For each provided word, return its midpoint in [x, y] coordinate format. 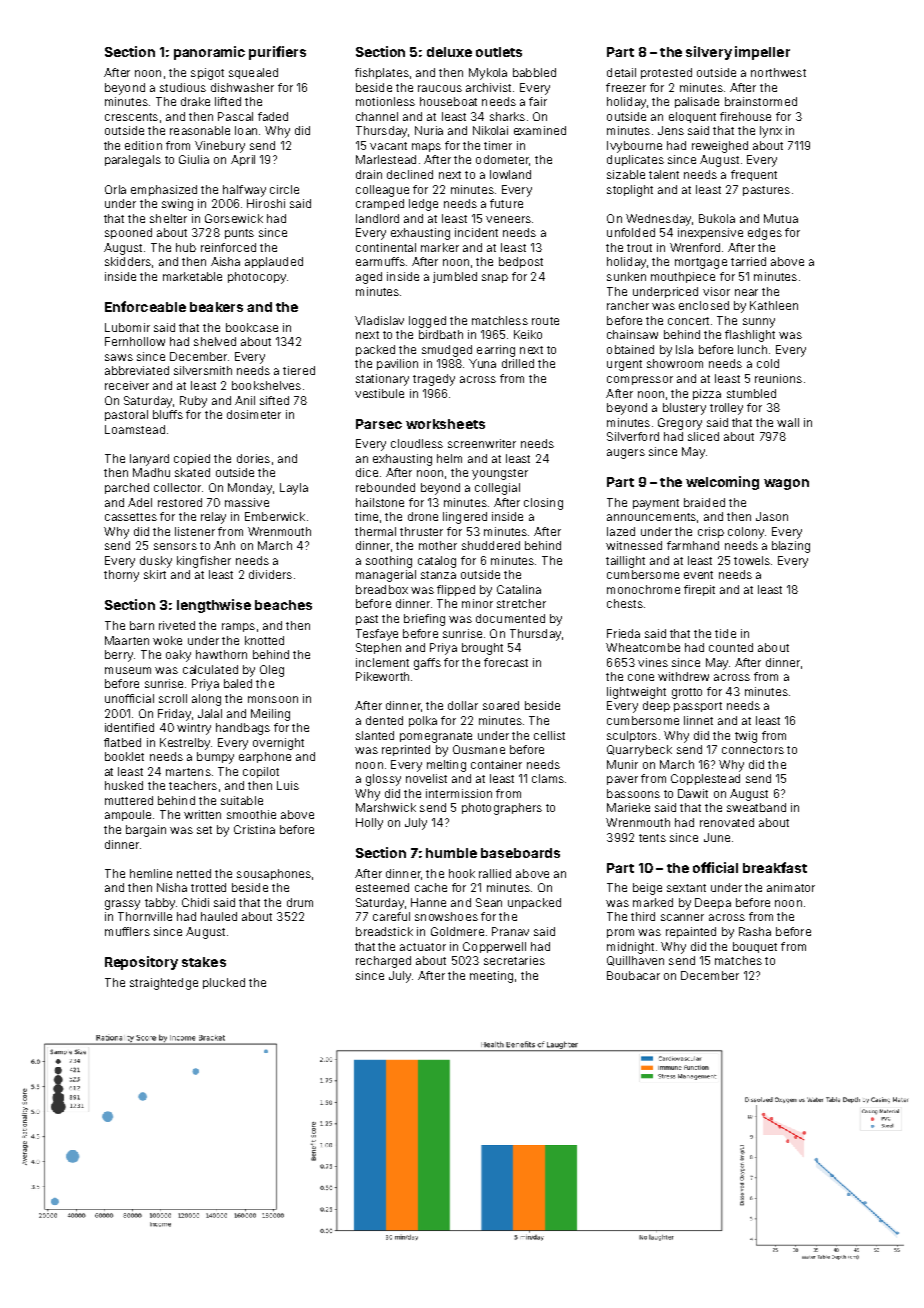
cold [768, 363]
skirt [155, 574]
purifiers [277, 53]
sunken [626, 276]
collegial [497, 489]
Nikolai [490, 130]
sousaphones [274, 874]
